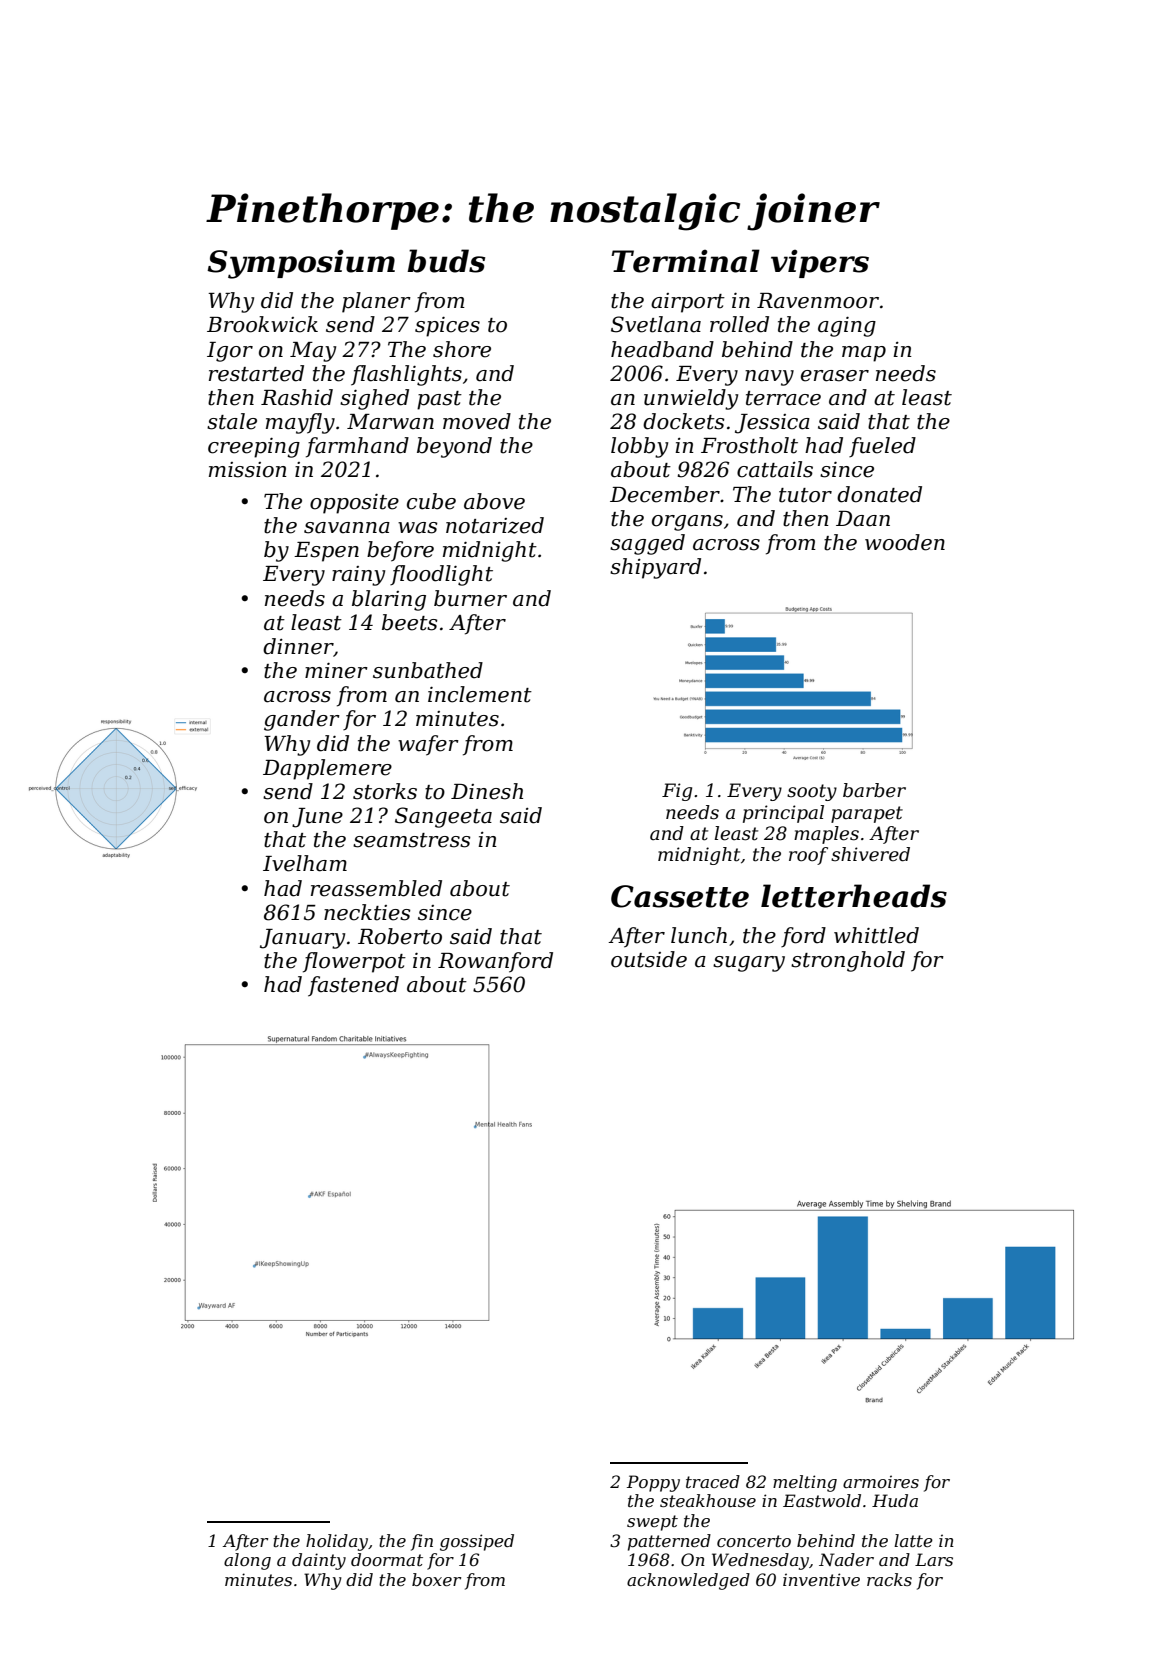 The image size is (1165, 1654). I want to click on neckties, so click(367, 912).
